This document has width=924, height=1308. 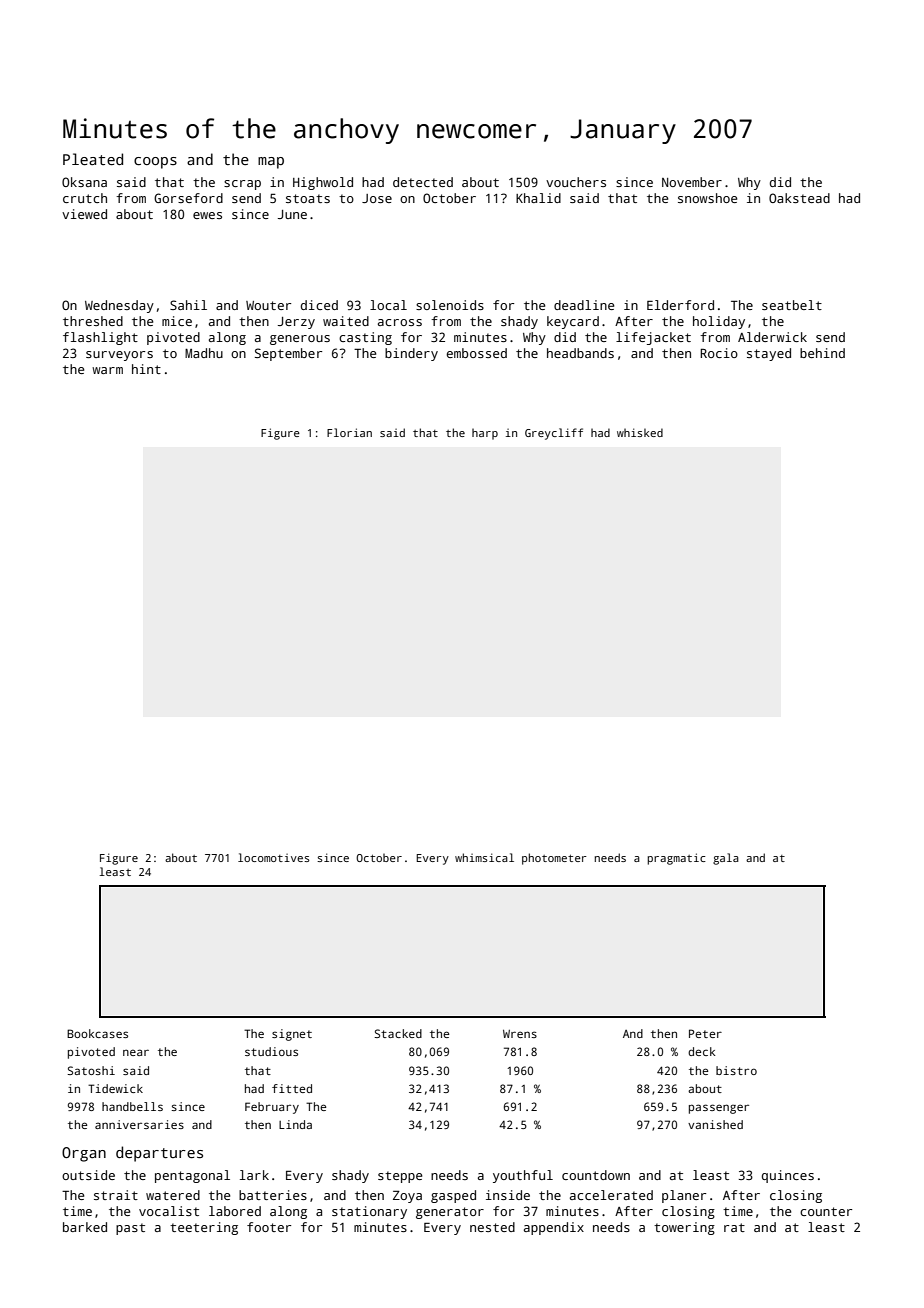 What do you see at coordinates (155, 163) in the document?
I see `coops` at bounding box center [155, 163].
